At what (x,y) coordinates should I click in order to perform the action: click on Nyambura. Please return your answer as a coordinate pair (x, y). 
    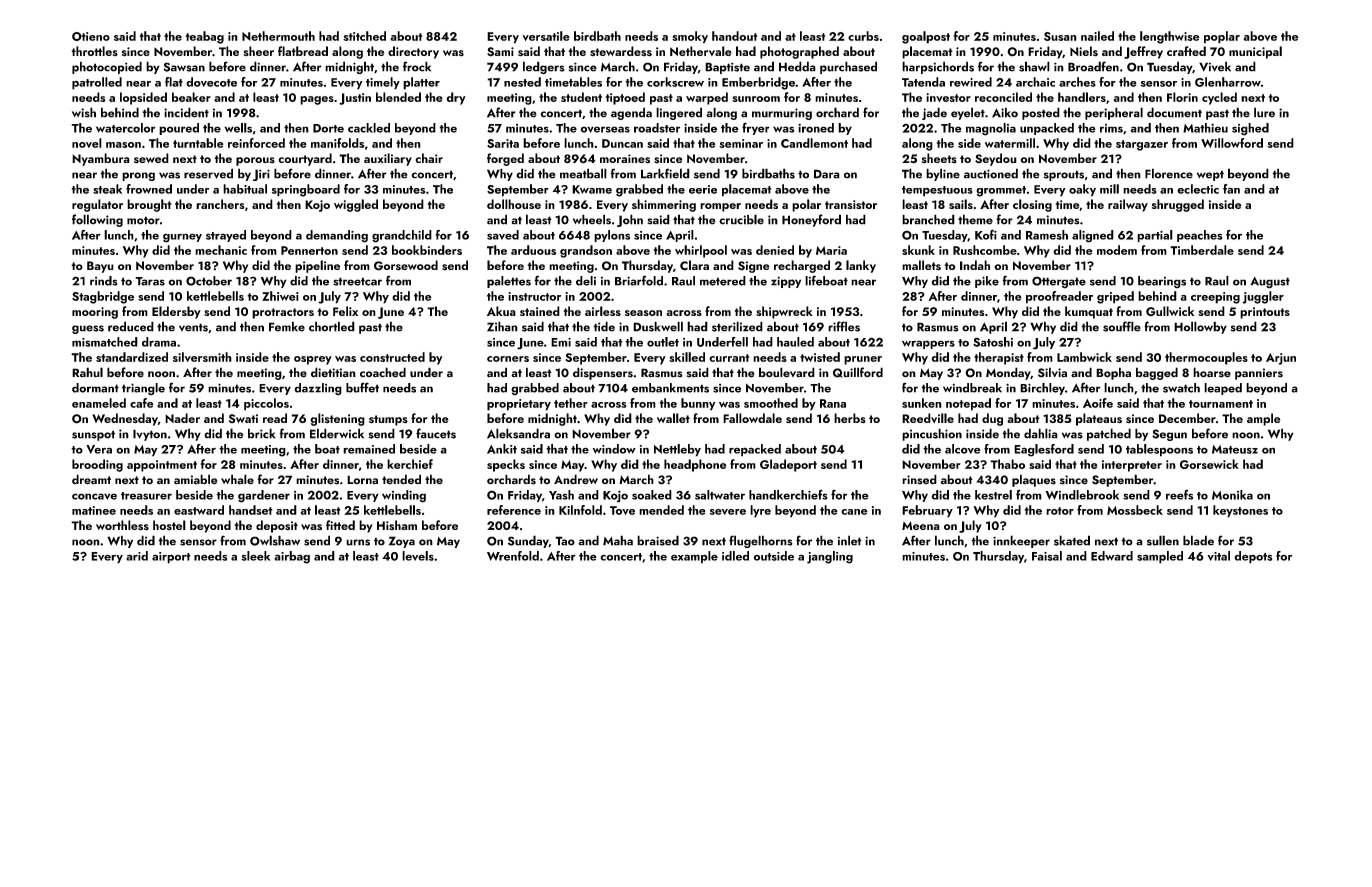
    Looking at the image, I should click on (101, 159).
